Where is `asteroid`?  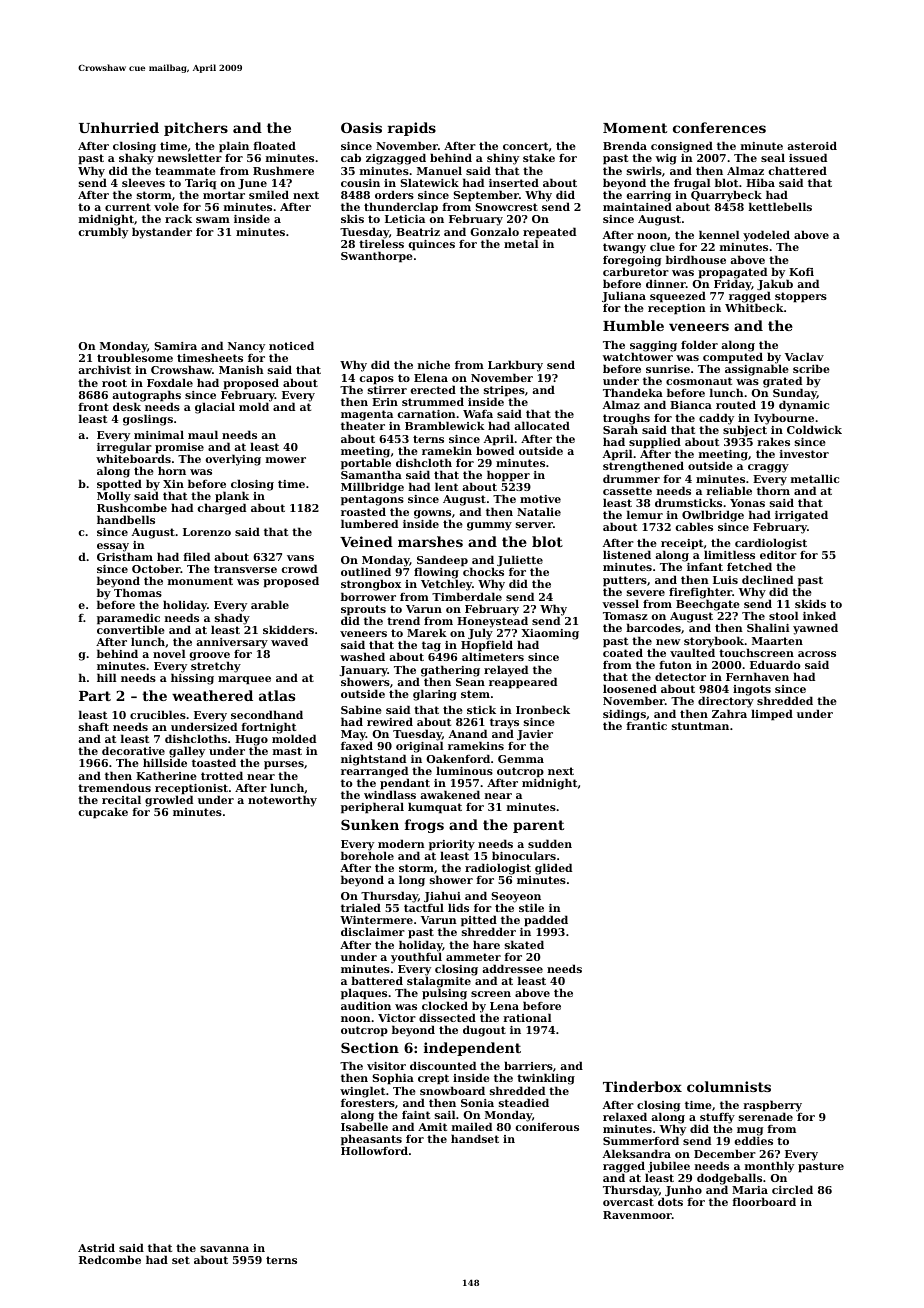
asteroid is located at coordinates (812, 145).
